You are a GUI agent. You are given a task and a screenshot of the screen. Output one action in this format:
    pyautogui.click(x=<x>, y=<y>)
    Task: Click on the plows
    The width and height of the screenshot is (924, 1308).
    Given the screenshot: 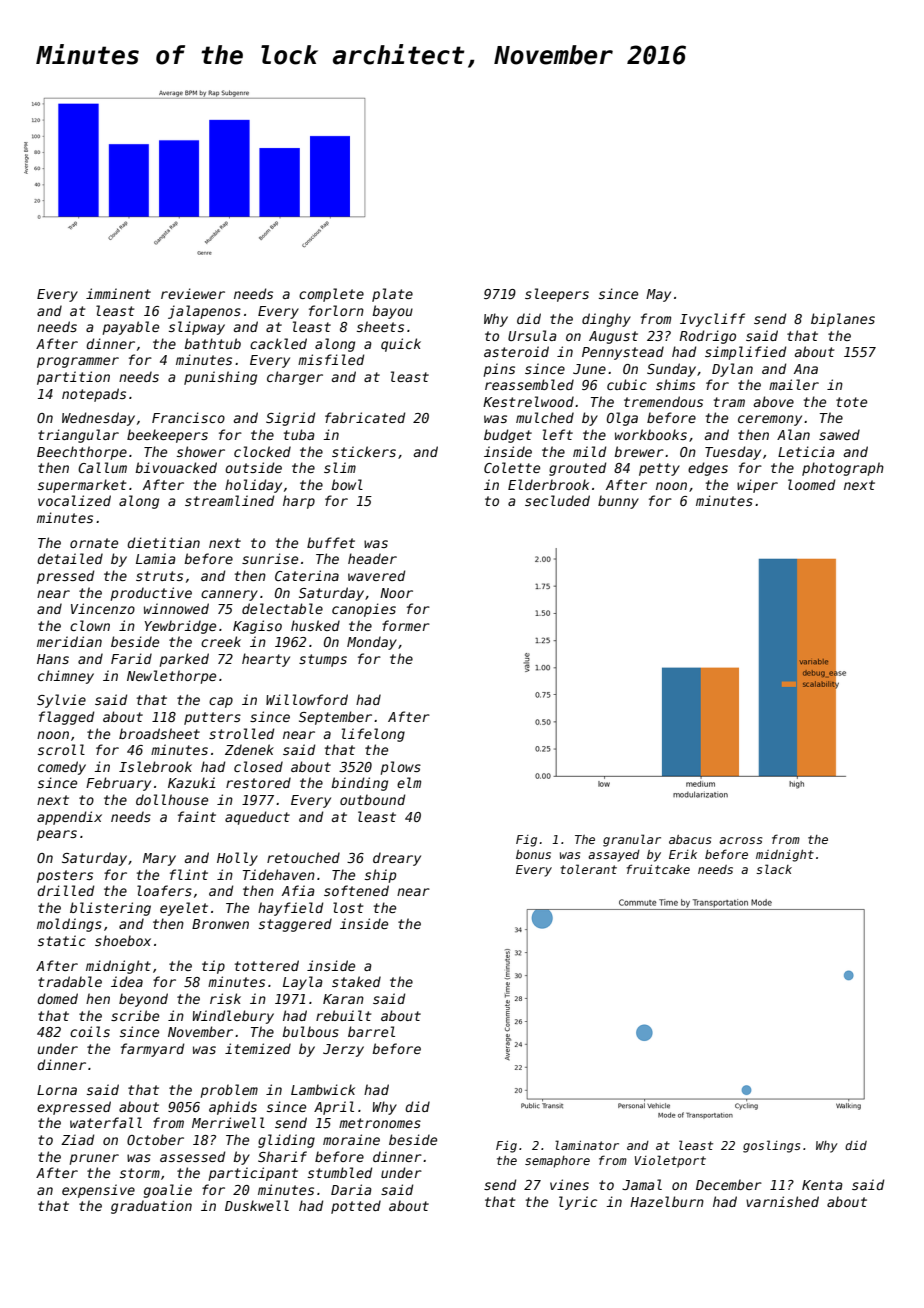 What is the action you would take?
    pyautogui.click(x=400, y=768)
